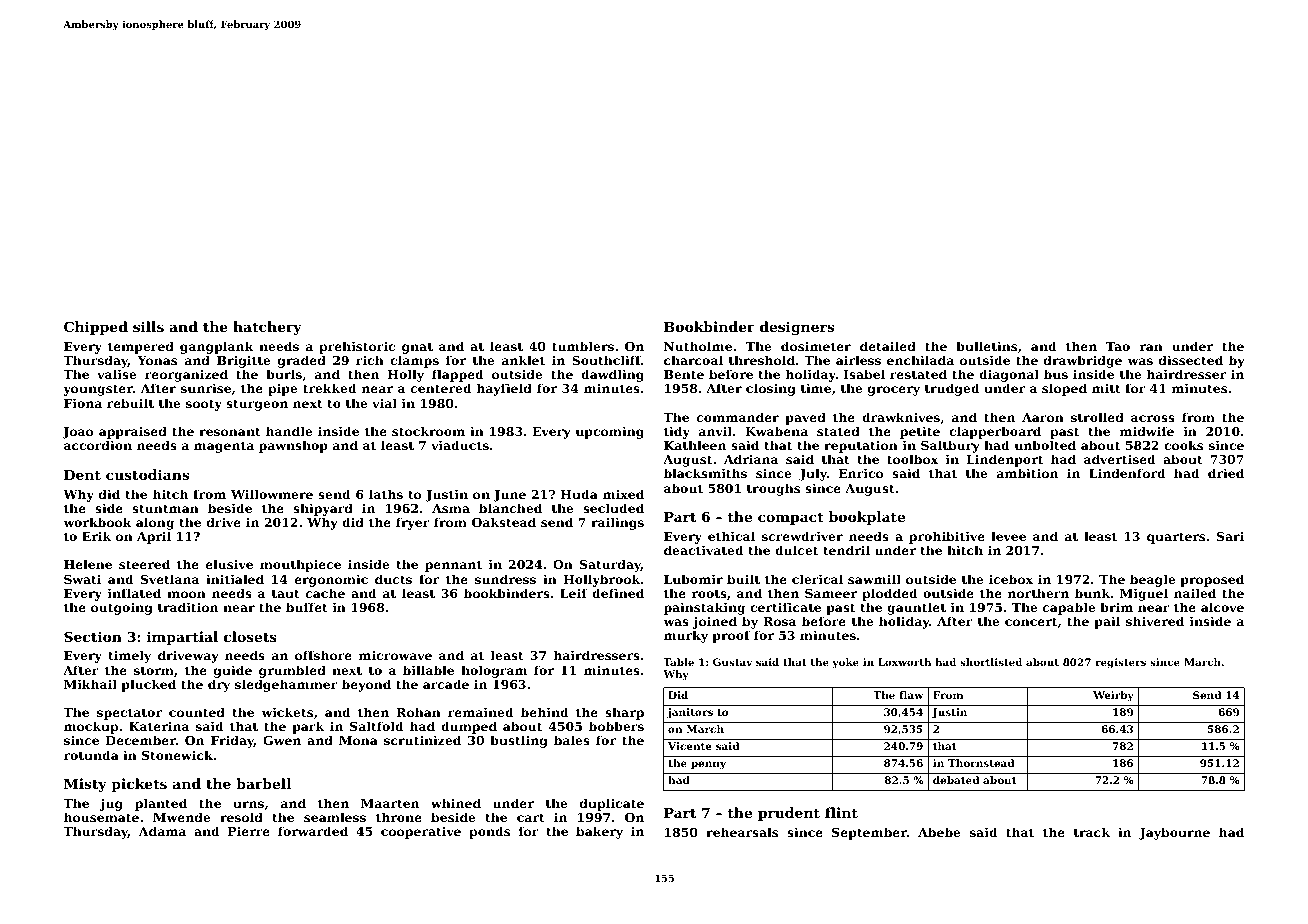 Image resolution: width=1308 pixels, height=924 pixels. I want to click on designers, so click(797, 328).
